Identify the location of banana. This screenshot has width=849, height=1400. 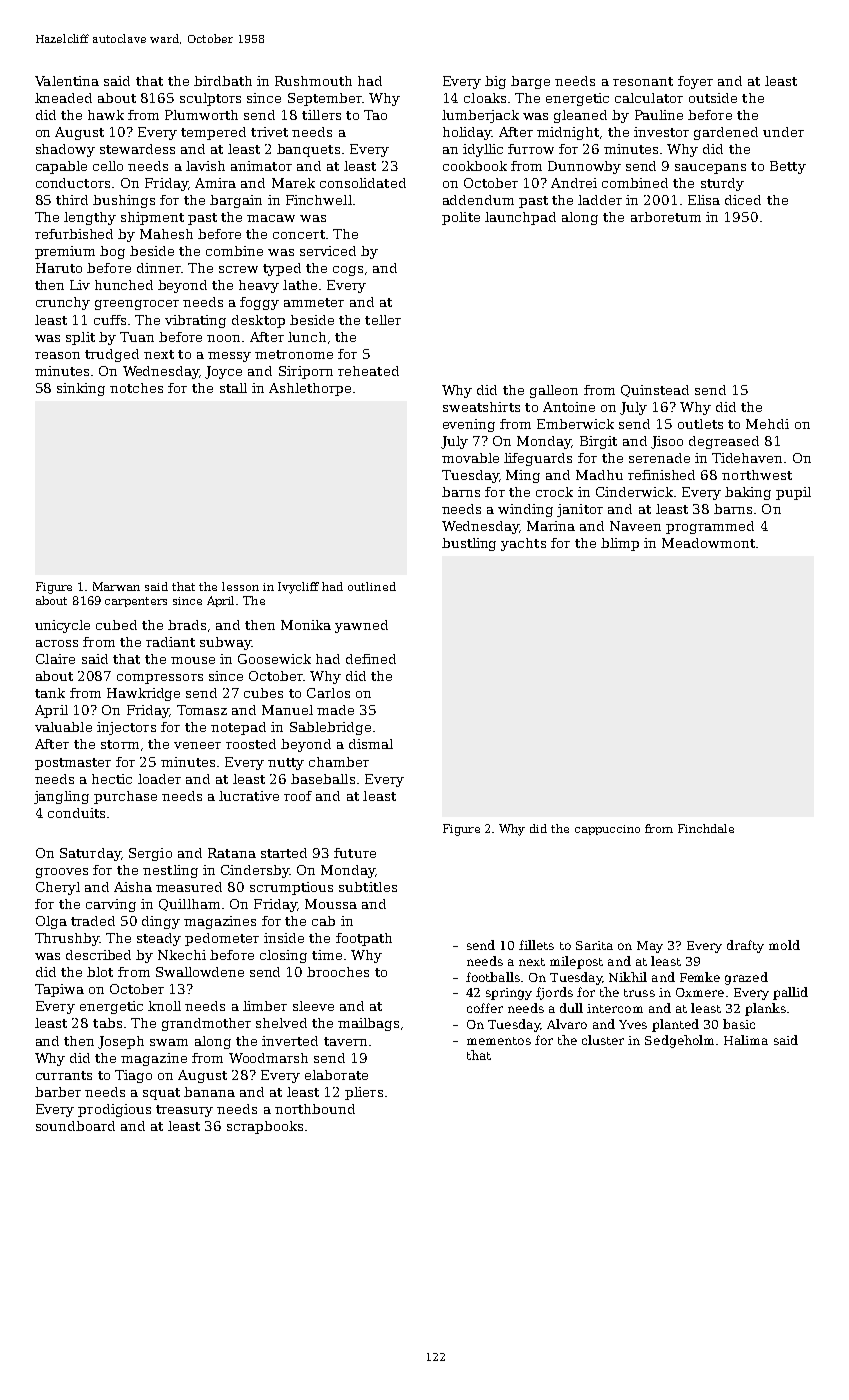
(209, 1092).
